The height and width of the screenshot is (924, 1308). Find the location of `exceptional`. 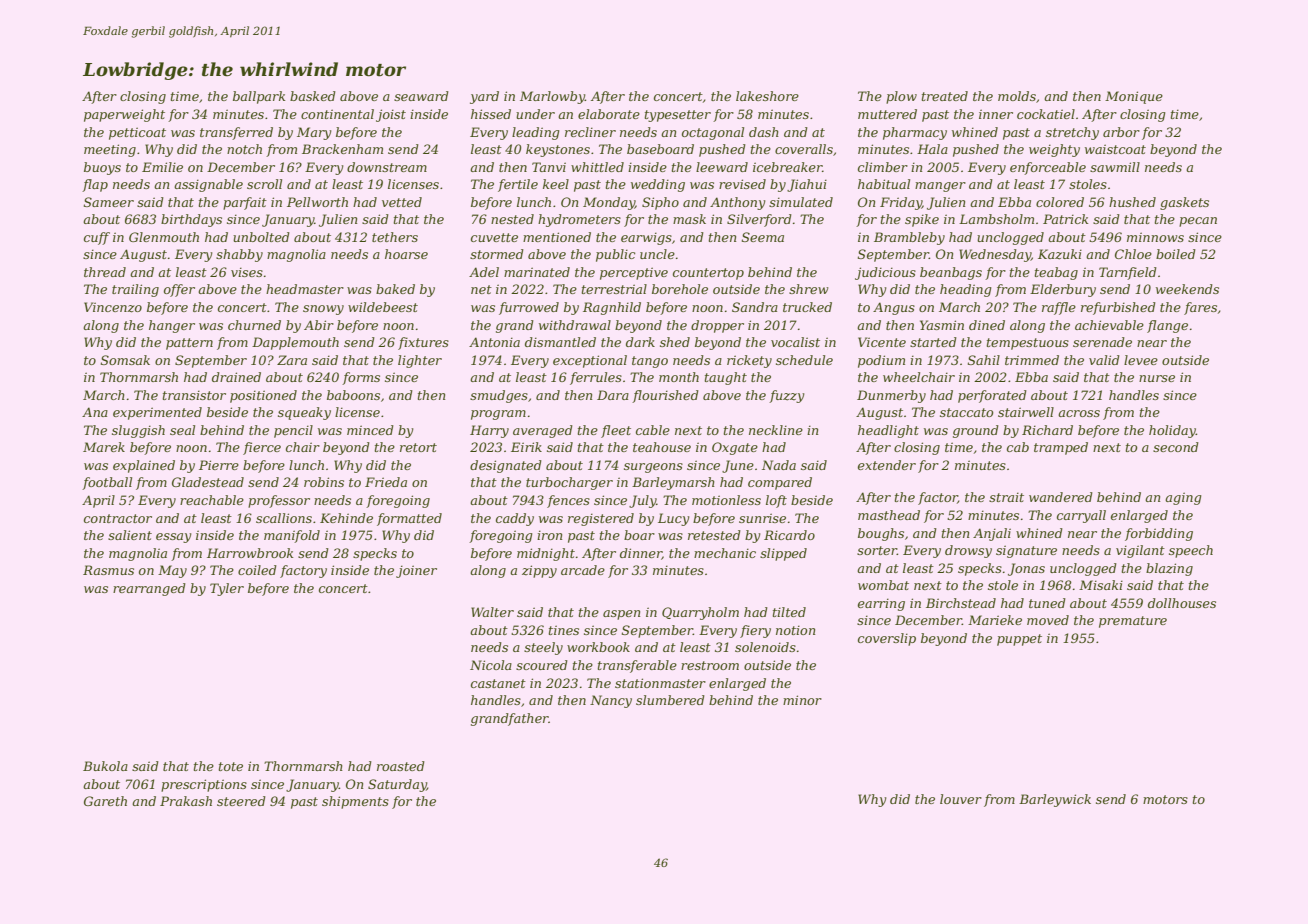

exceptional is located at coordinates (590, 361).
